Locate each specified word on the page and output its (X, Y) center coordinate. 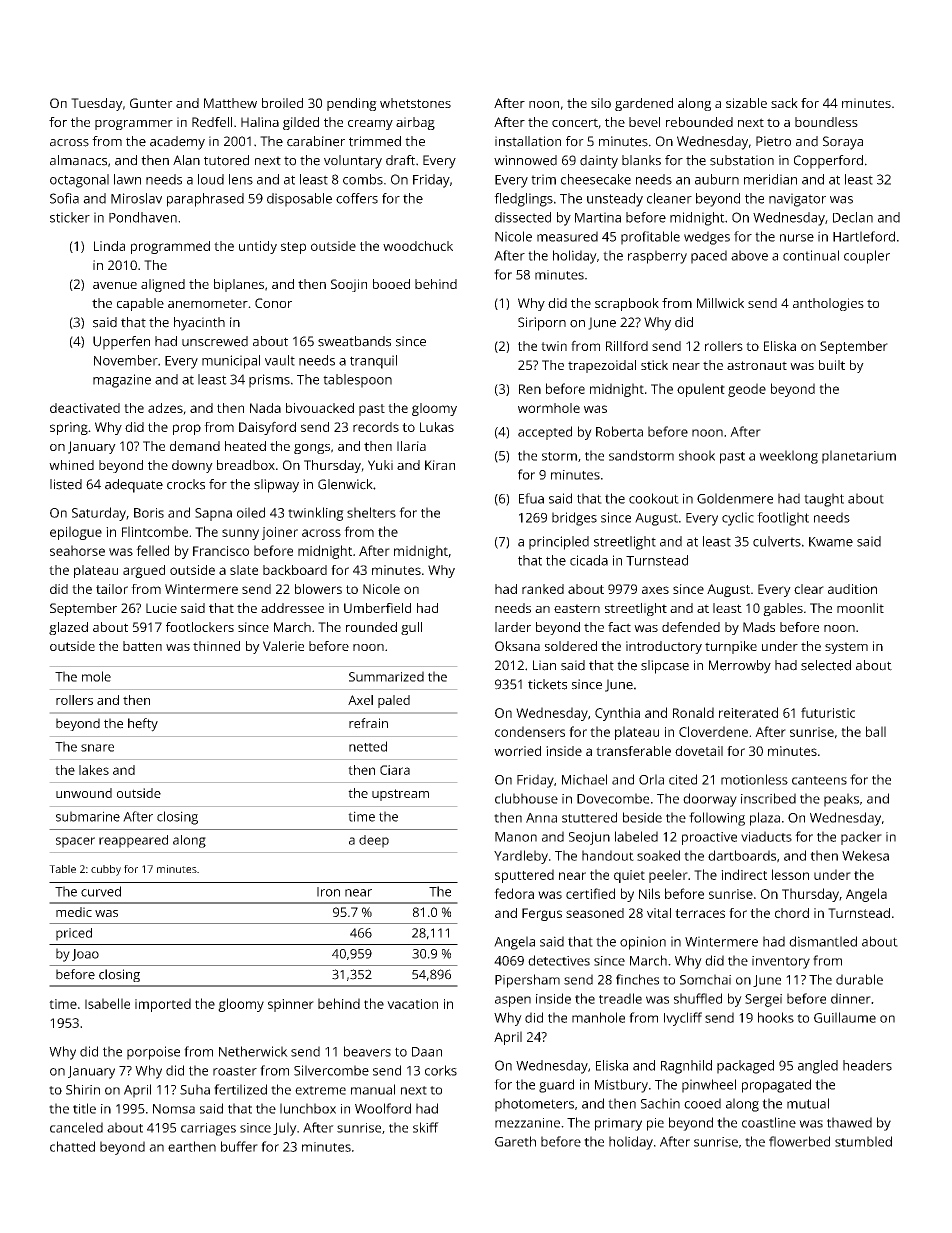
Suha (195, 1089)
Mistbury (621, 1086)
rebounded (699, 122)
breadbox (246, 465)
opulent (701, 390)
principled (559, 543)
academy (177, 143)
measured (567, 236)
